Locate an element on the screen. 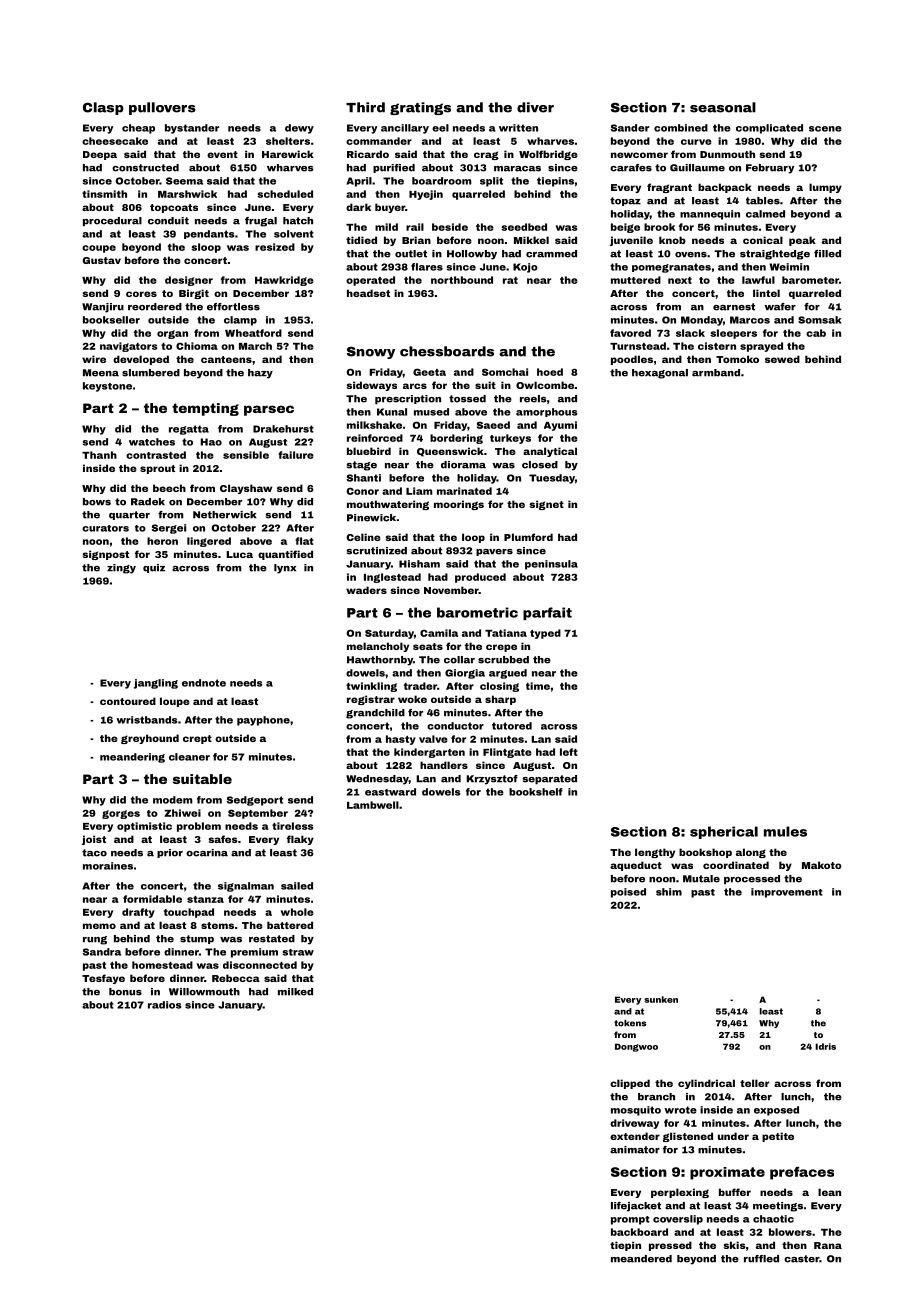  bystander is located at coordinates (192, 129).
